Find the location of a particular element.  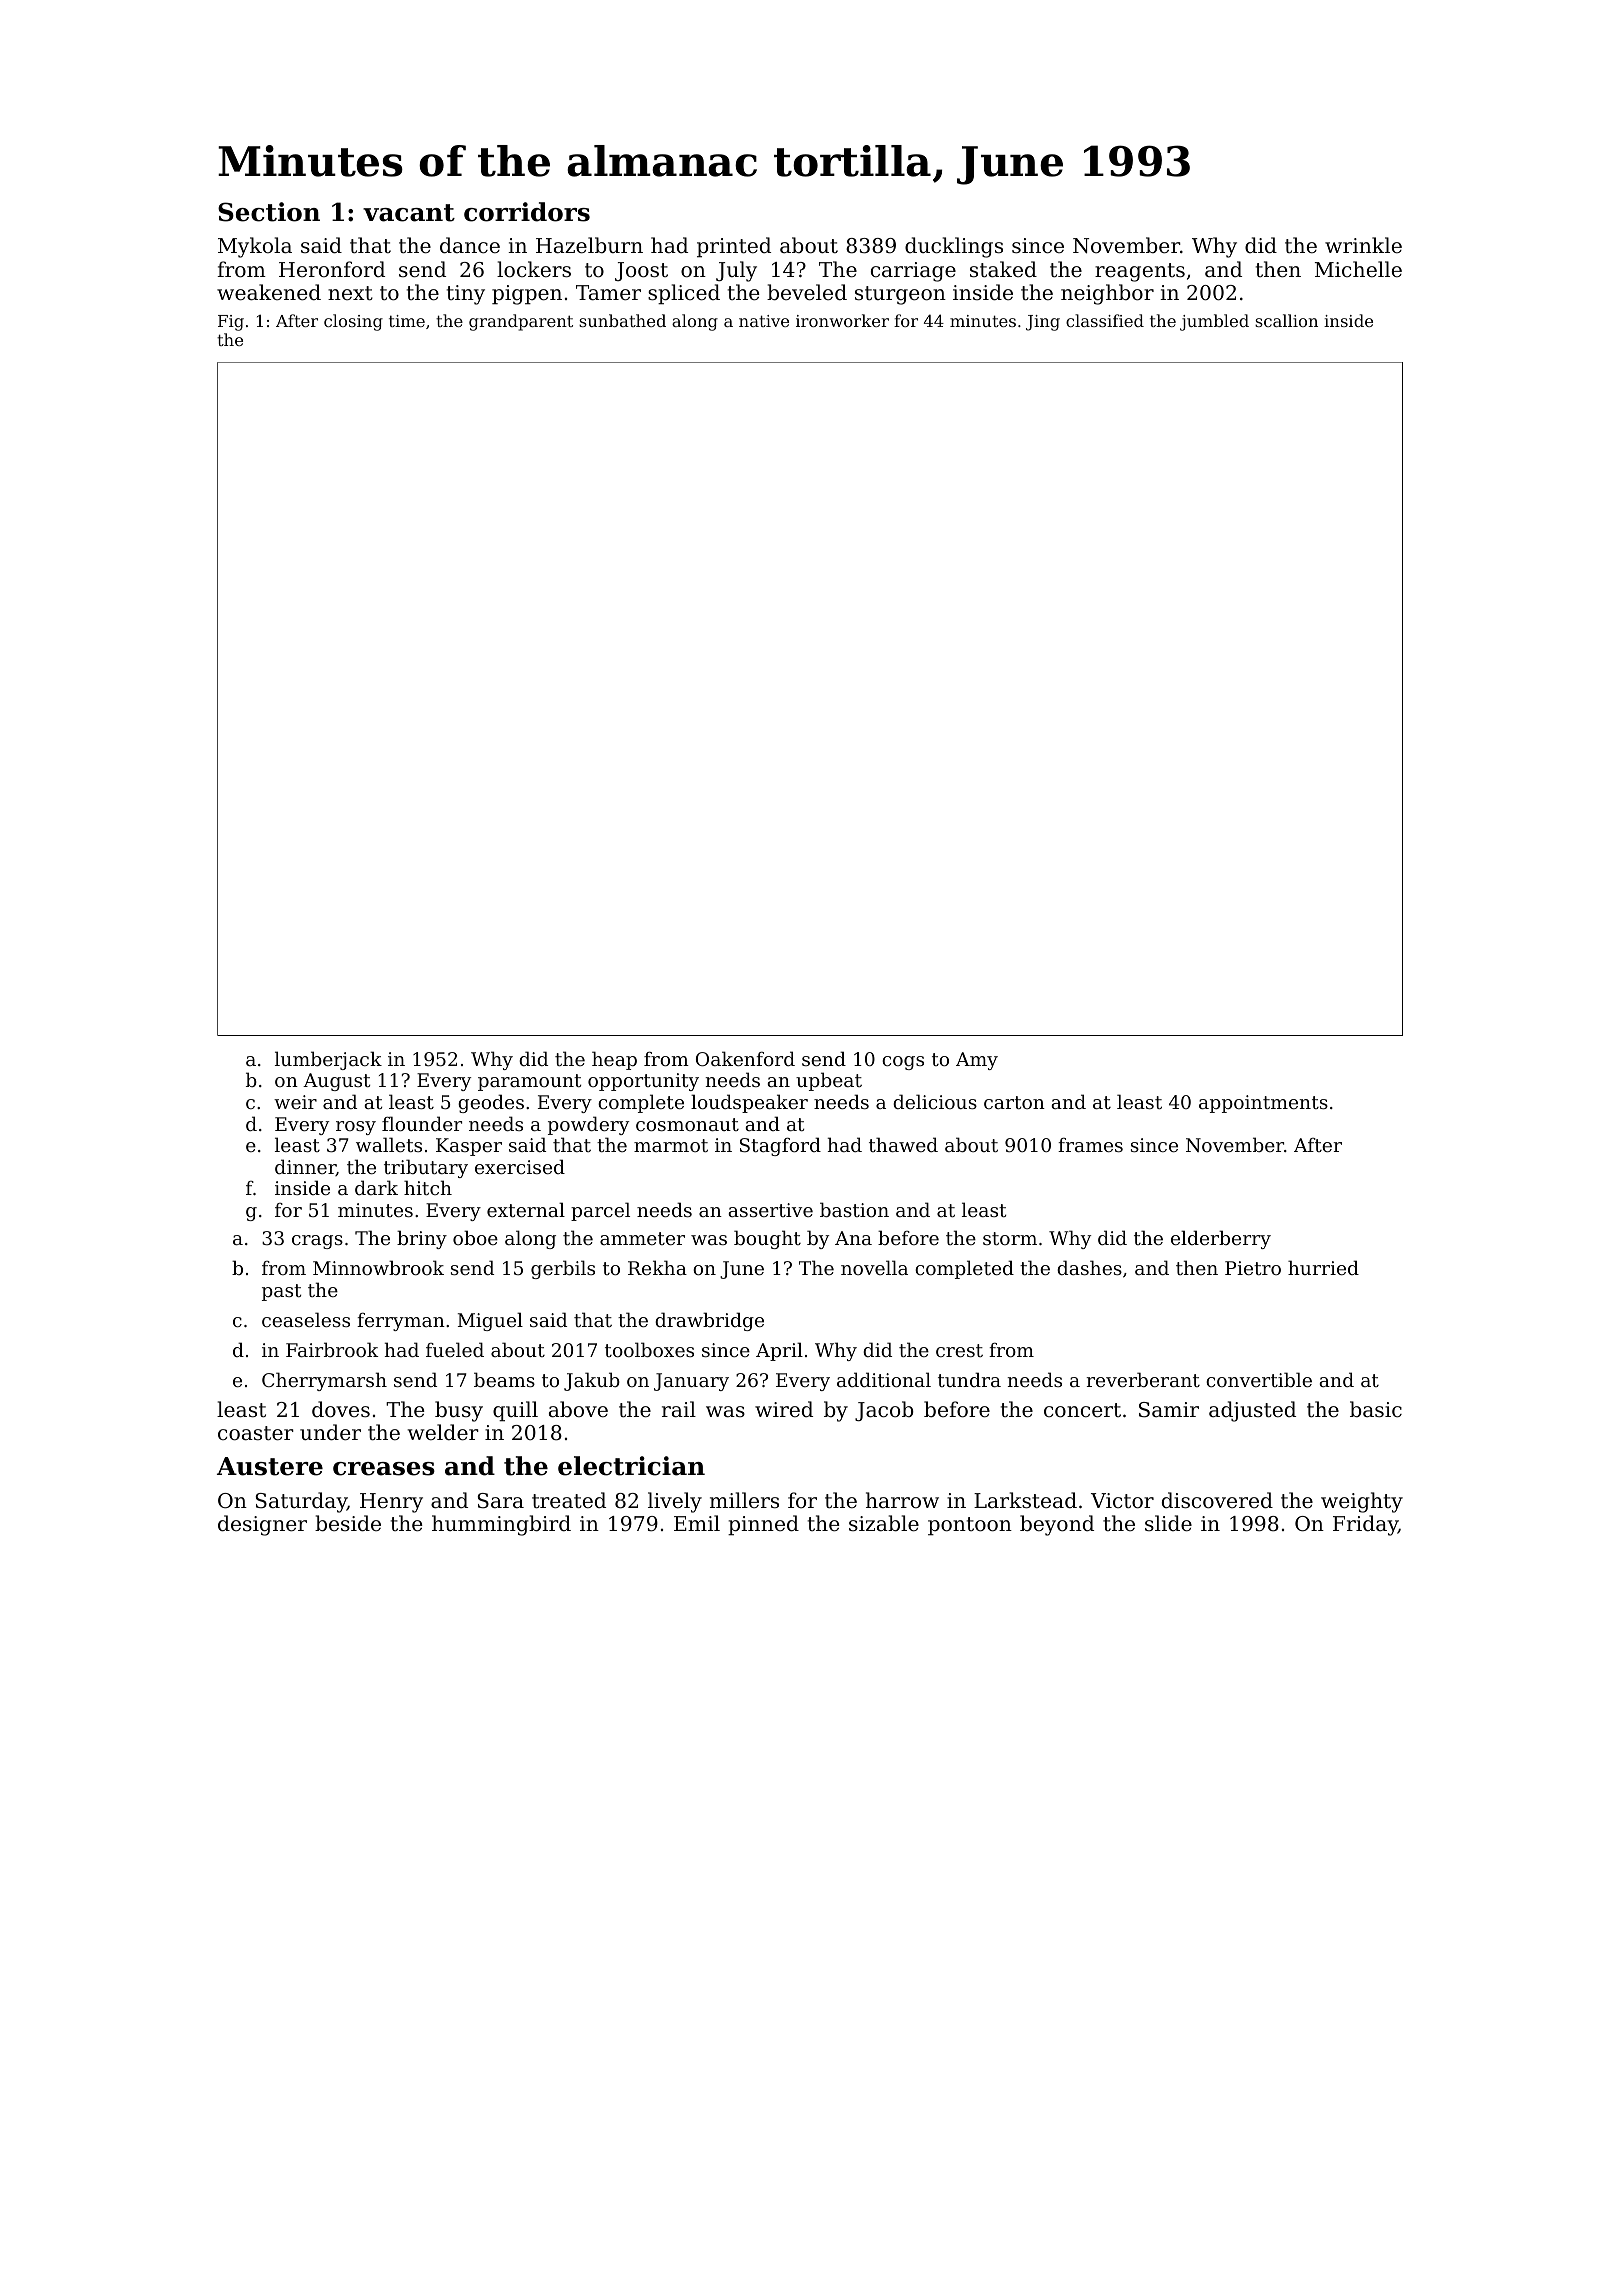

hurried is located at coordinates (1323, 1267).
